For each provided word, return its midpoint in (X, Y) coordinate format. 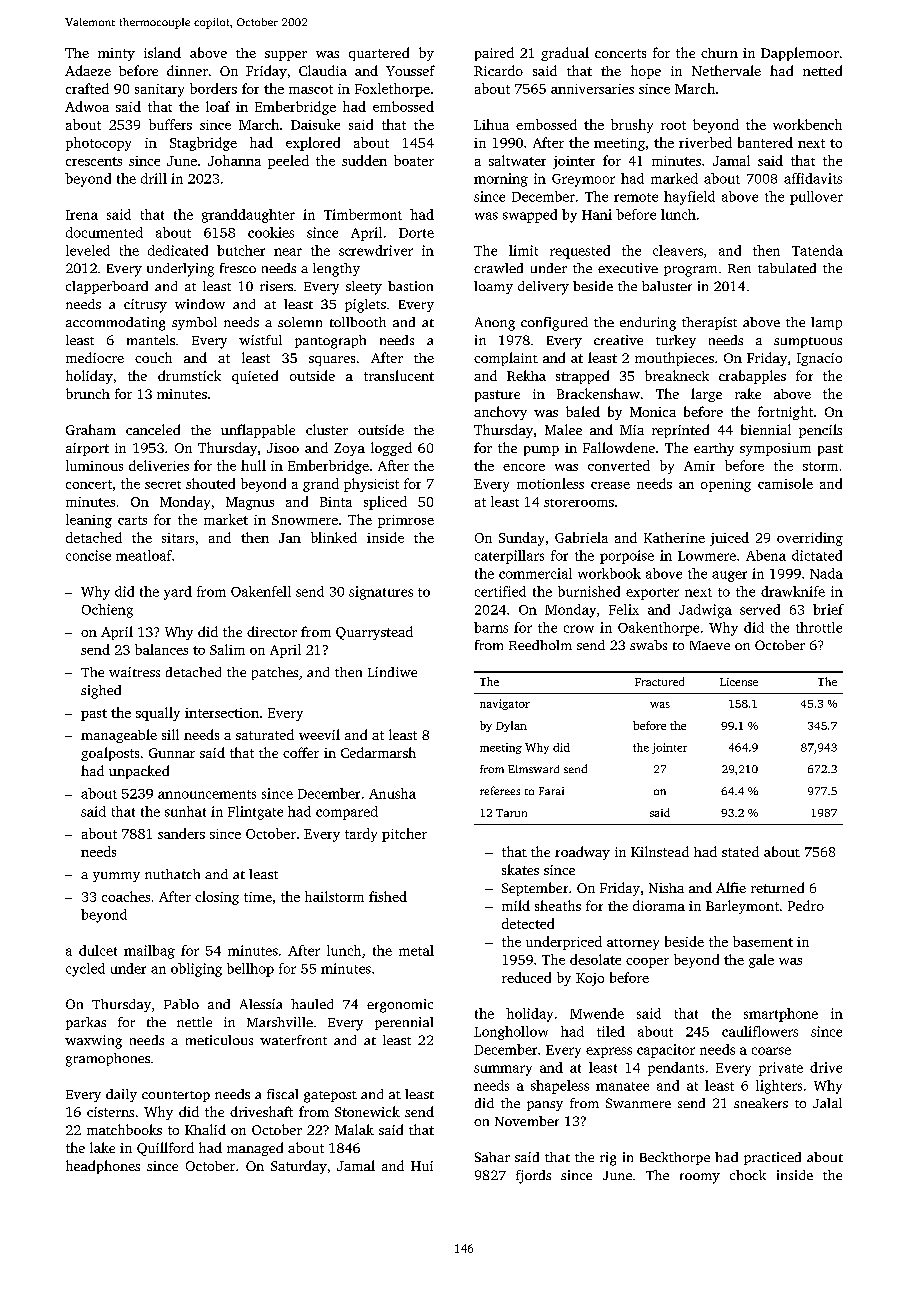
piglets (365, 306)
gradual (565, 54)
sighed (101, 692)
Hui (422, 1166)
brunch (88, 393)
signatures (381, 593)
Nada (826, 573)
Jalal (827, 1103)
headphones (103, 1167)
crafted (87, 88)
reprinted (680, 431)
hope (646, 72)
